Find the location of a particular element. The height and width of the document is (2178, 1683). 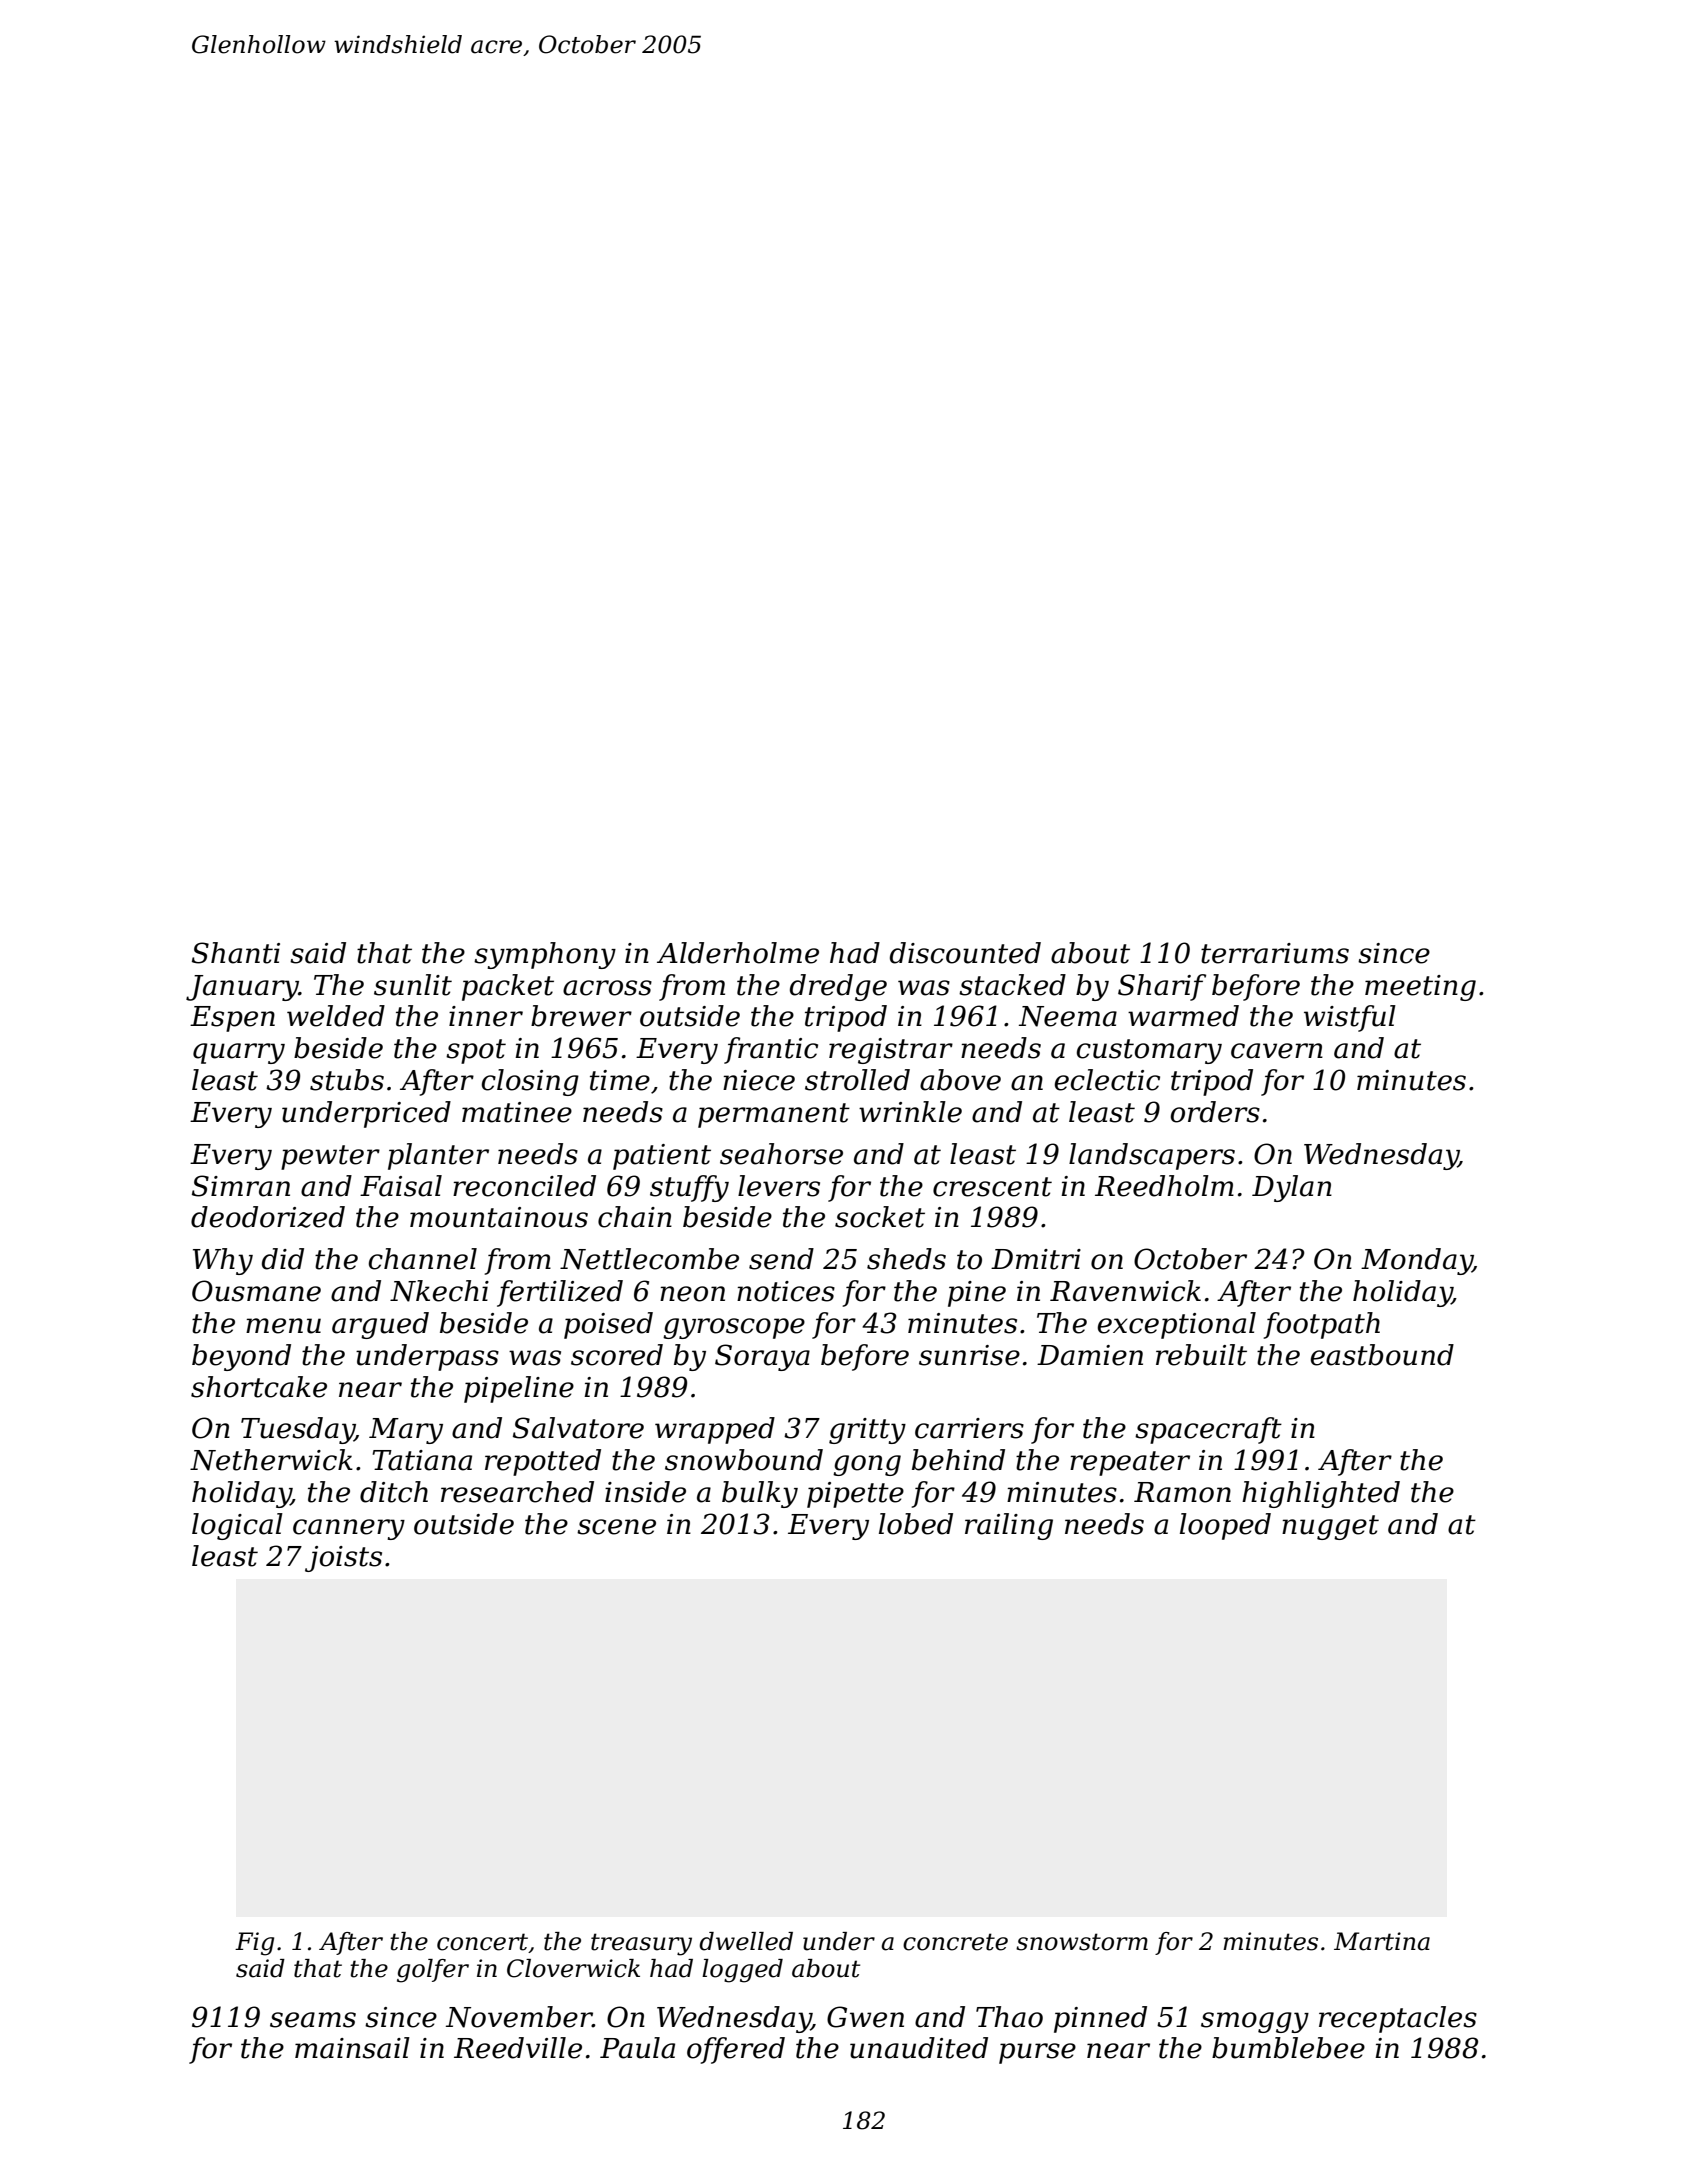

stacked is located at coordinates (1012, 985).
